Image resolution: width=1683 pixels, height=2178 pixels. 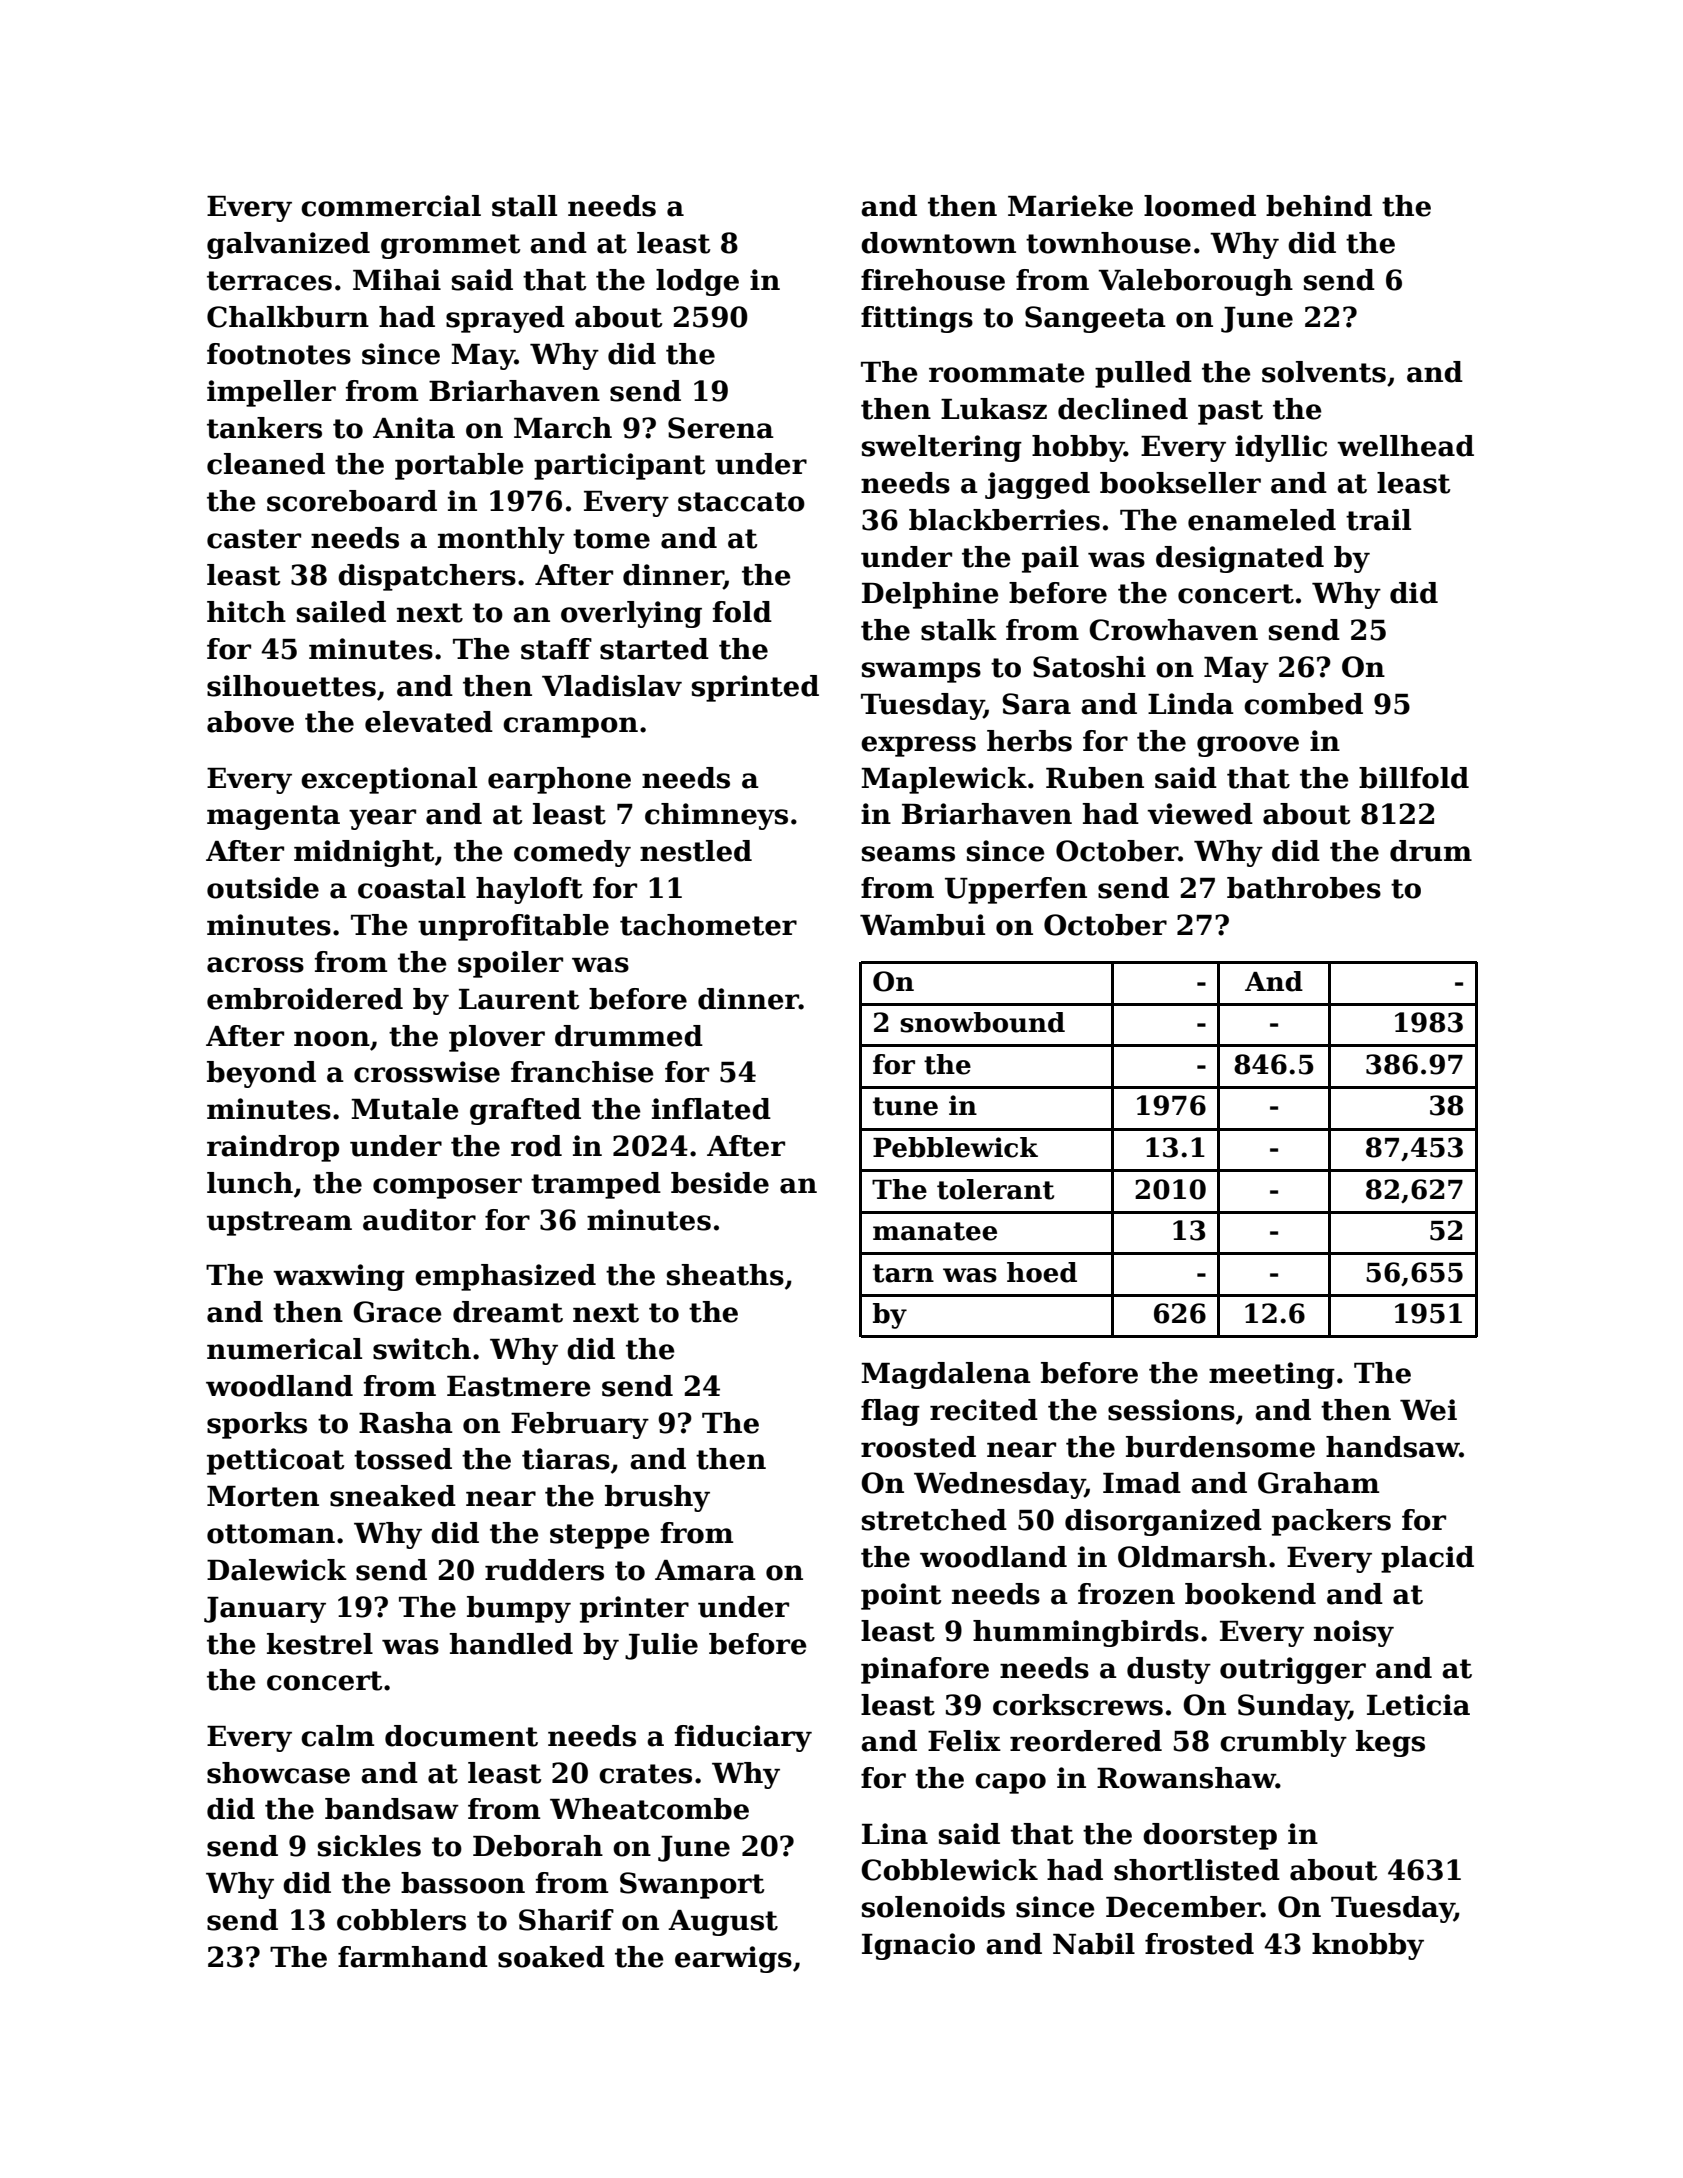 What do you see at coordinates (1169, 1670) in the screenshot?
I see `dusty` at bounding box center [1169, 1670].
